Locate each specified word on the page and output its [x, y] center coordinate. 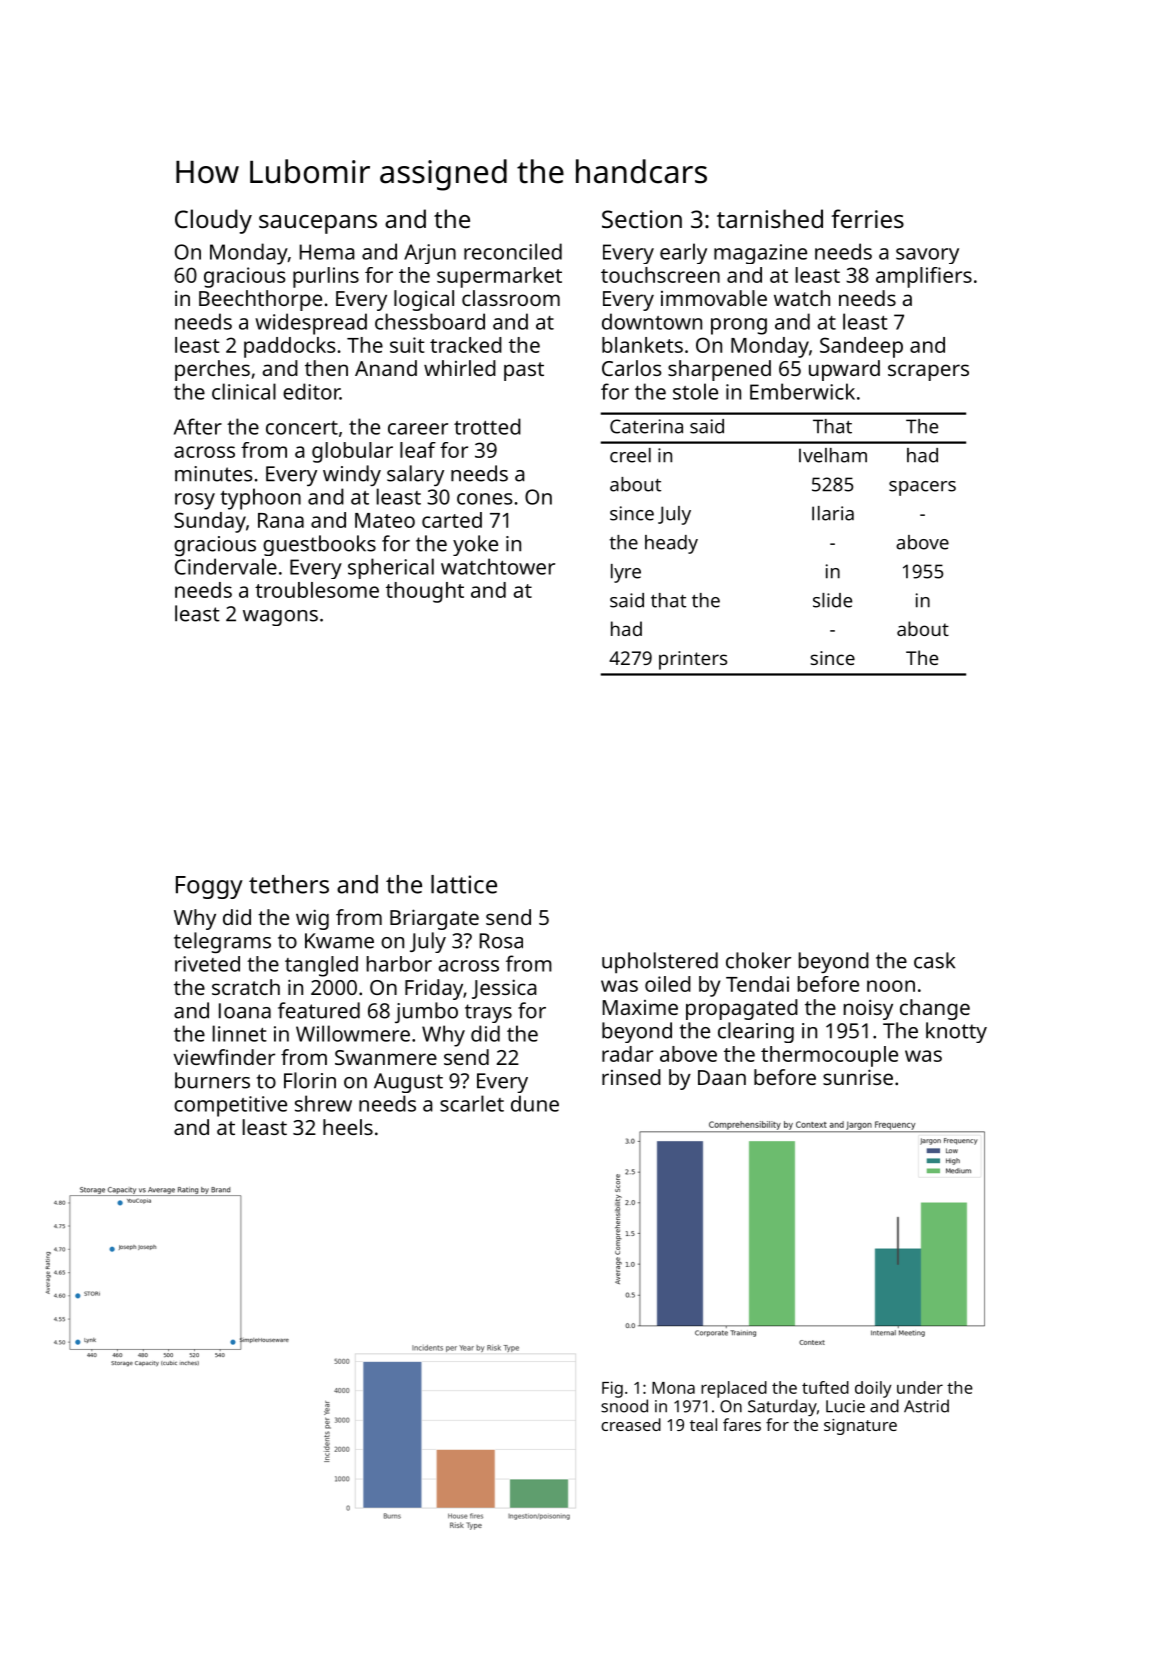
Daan [722, 1077]
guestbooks [319, 545]
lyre [626, 573]
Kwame [339, 941]
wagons [280, 618]
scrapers [928, 372]
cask [934, 960]
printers [693, 660]
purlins [326, 277]
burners [212, 1080]
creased [631, 1424]
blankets [642, 345]
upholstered [660, 963]
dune [535, 1103]
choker [758, 960]
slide [832, 600]
